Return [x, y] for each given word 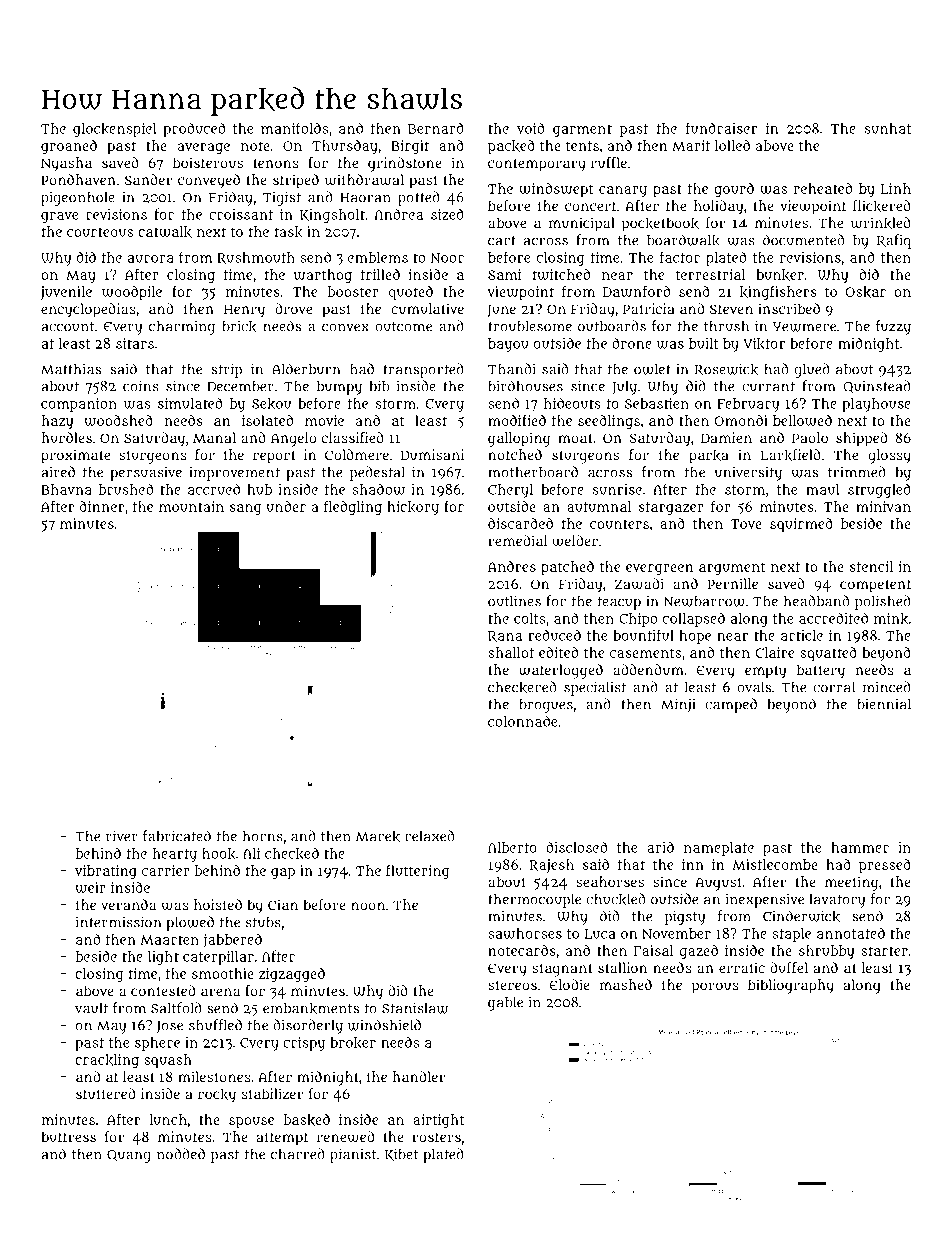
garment [582, 130]
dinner [102, 506]
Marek [378, 837]
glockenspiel [115, 130]
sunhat [888, 128]
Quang [129, 1156]
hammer [860, 847]
